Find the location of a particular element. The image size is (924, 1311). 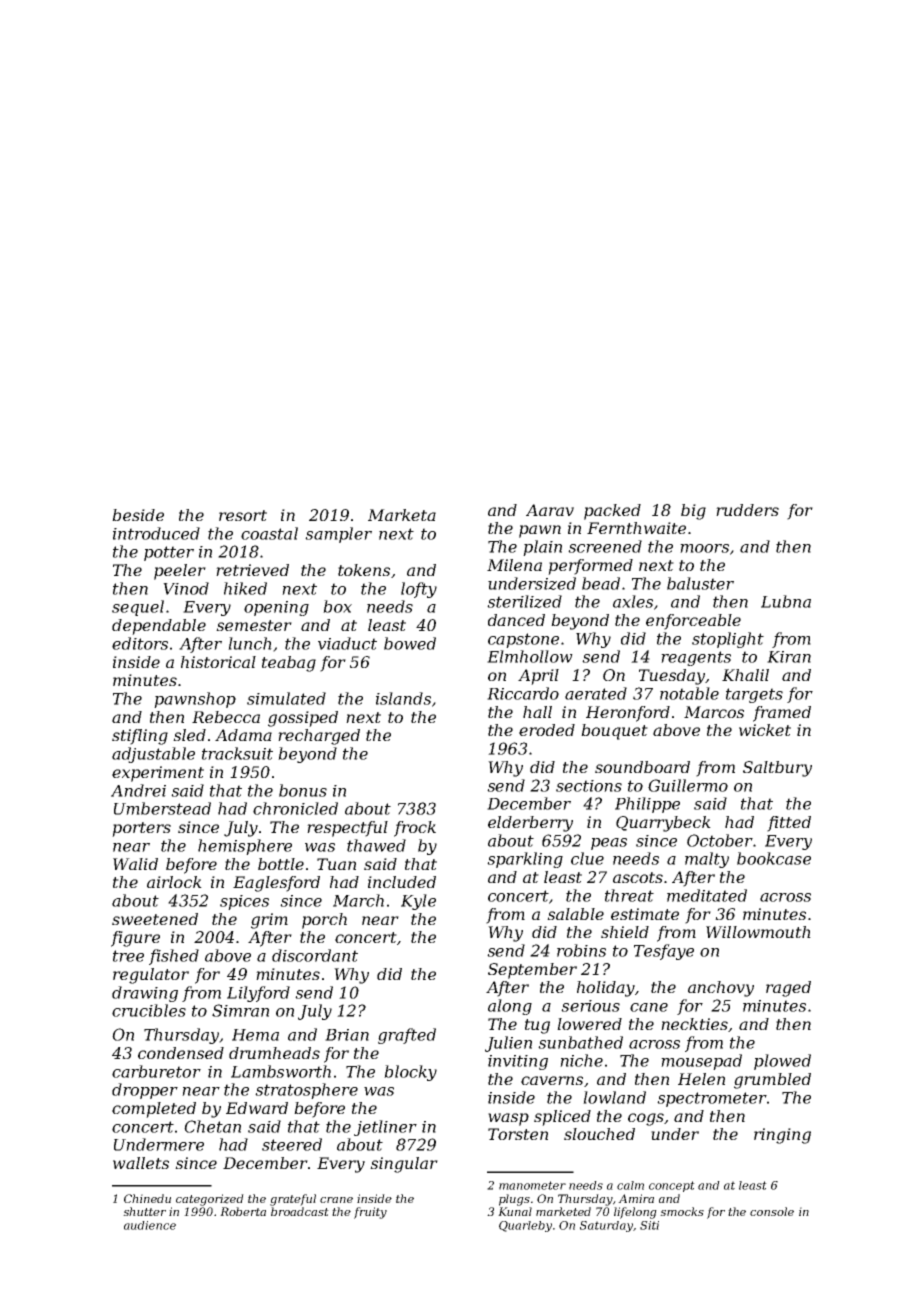

lunch is located at coordinates (250, 643).
